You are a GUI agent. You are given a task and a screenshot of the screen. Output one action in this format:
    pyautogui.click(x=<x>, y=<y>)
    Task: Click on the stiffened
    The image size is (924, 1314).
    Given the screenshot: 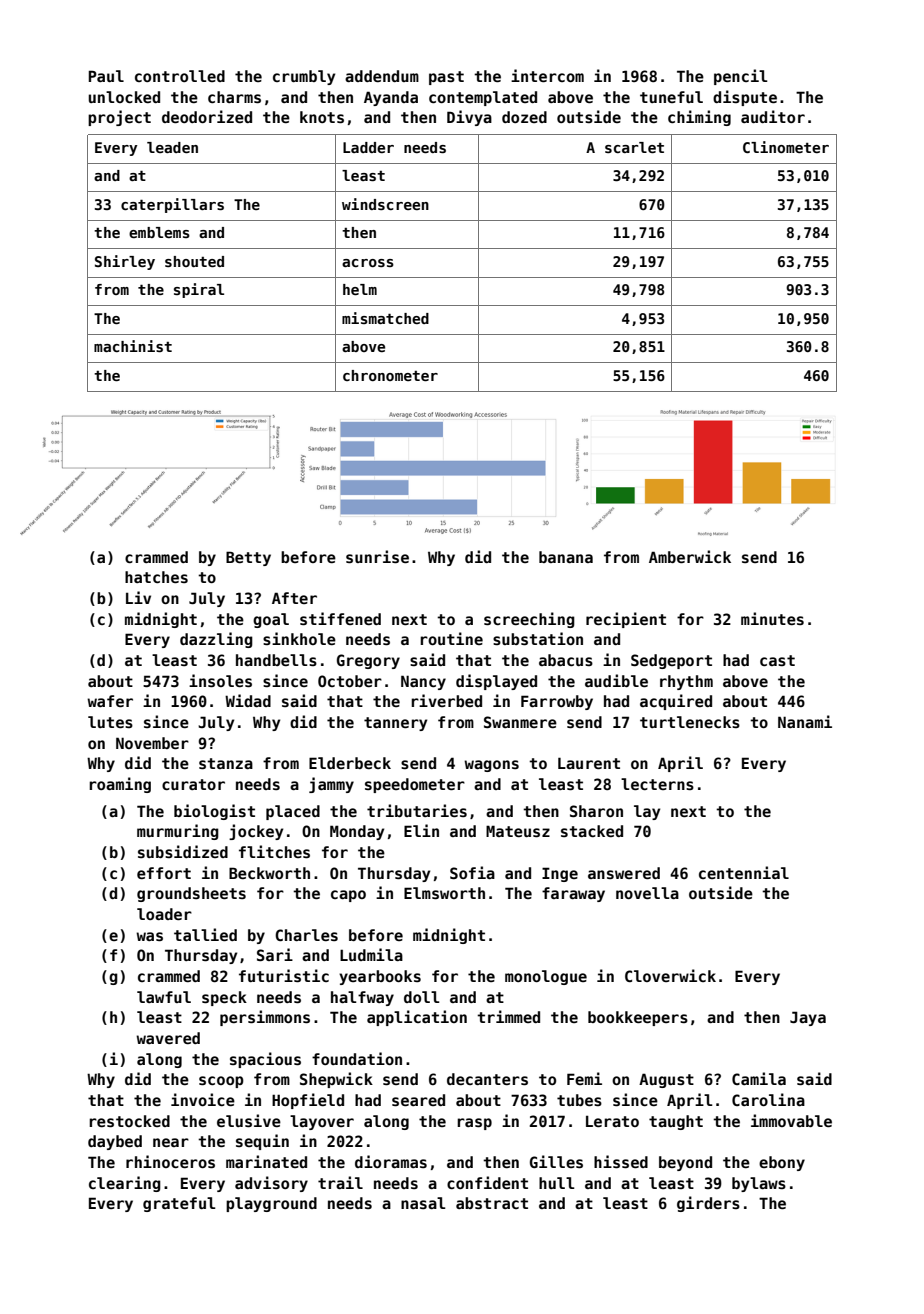 What is the action you would take?
    pyautogui.click(x=340, y=618)
